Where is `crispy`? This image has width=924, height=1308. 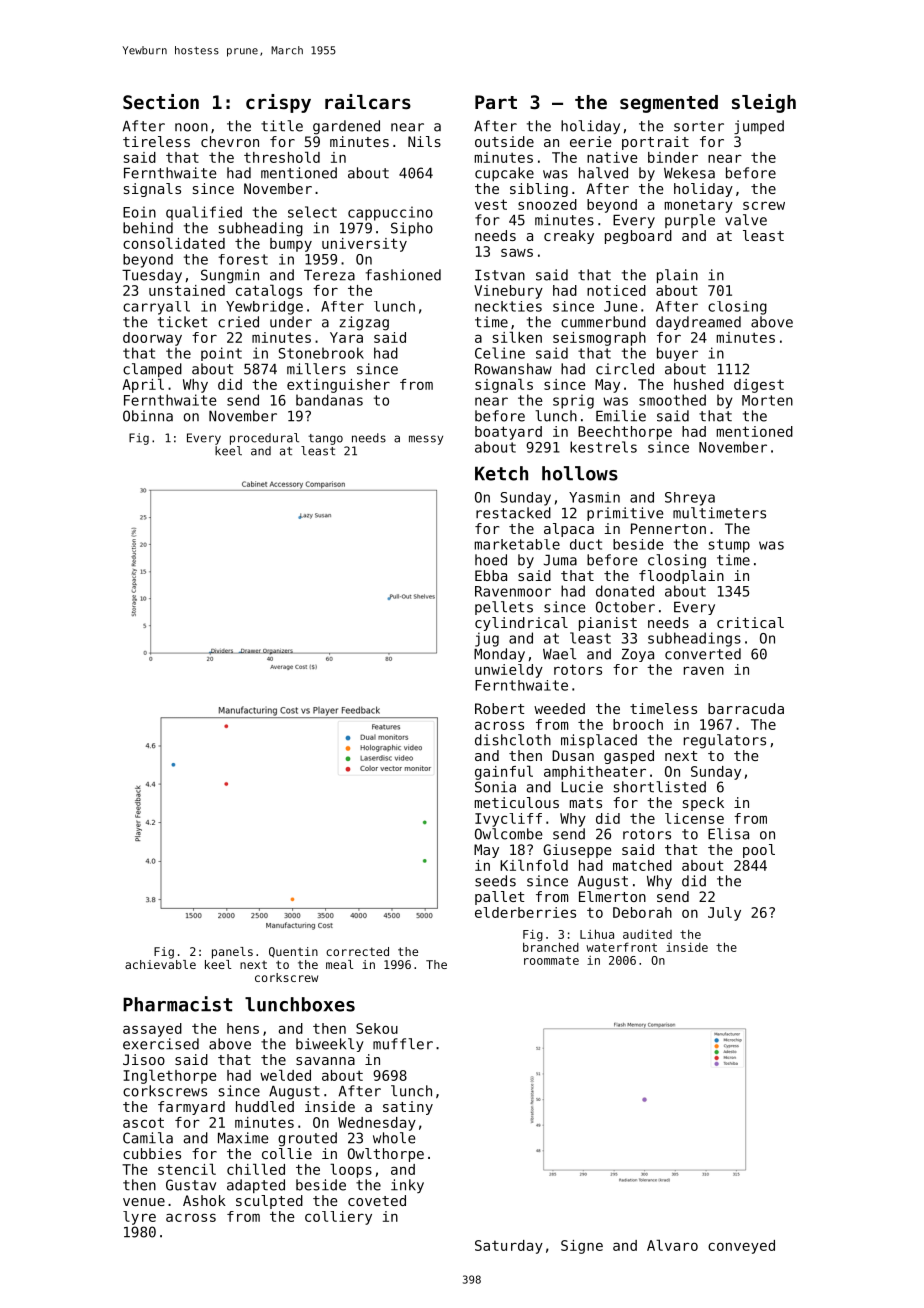 crispy is located at coordinates (278, 103).
